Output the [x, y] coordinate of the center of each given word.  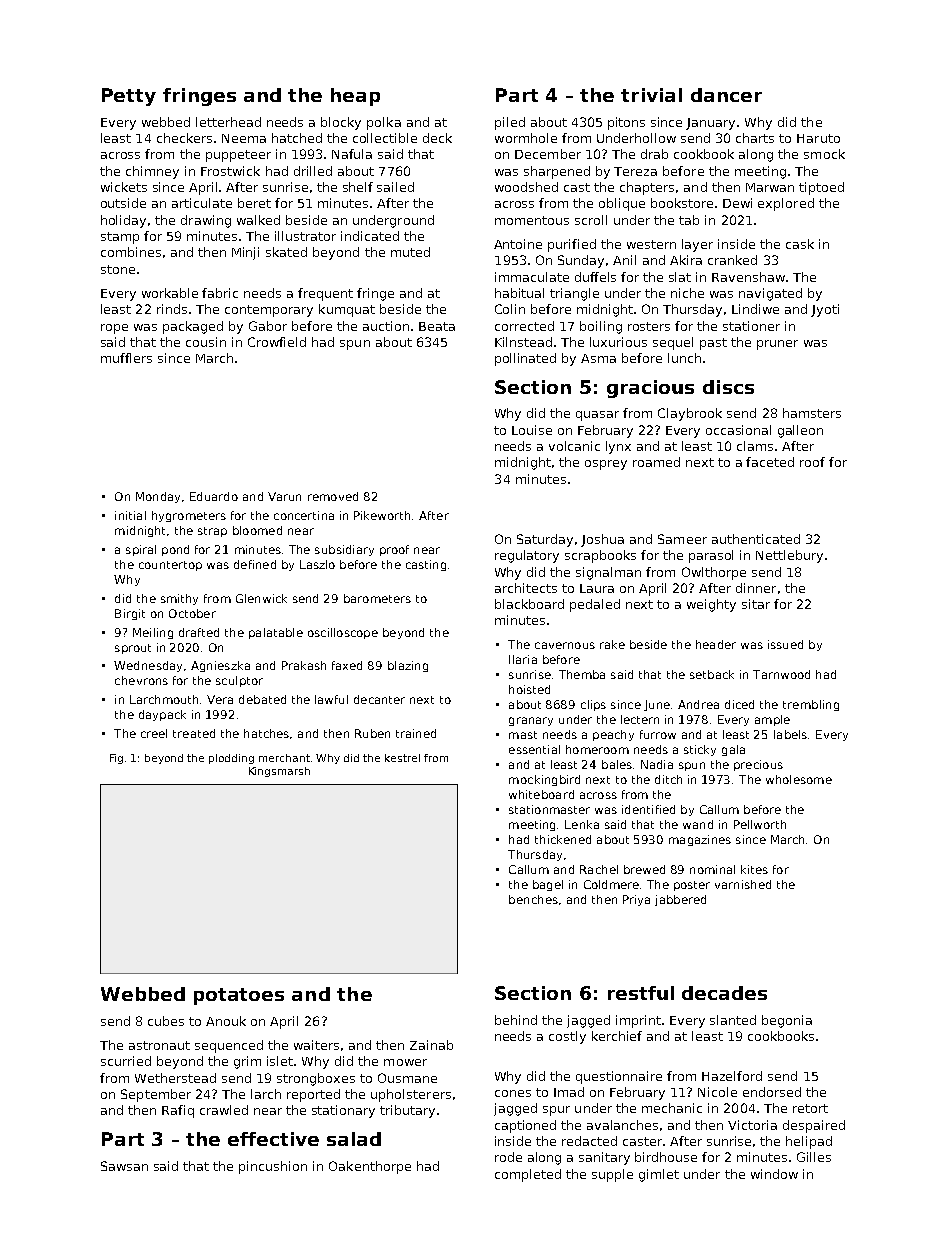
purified [572, 245]
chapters [647, 188]
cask [800, 244]
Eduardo [214, 496]
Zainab [431, 1045]
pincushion [273, 1167]
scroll [591, 220]
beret [254, 203]
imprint [638, 1021]
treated [194, 733]
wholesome [799, 779]
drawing [206, 221]
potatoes [239, 996]
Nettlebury [789, 556]
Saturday [545, 540]
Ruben [372, 733]
